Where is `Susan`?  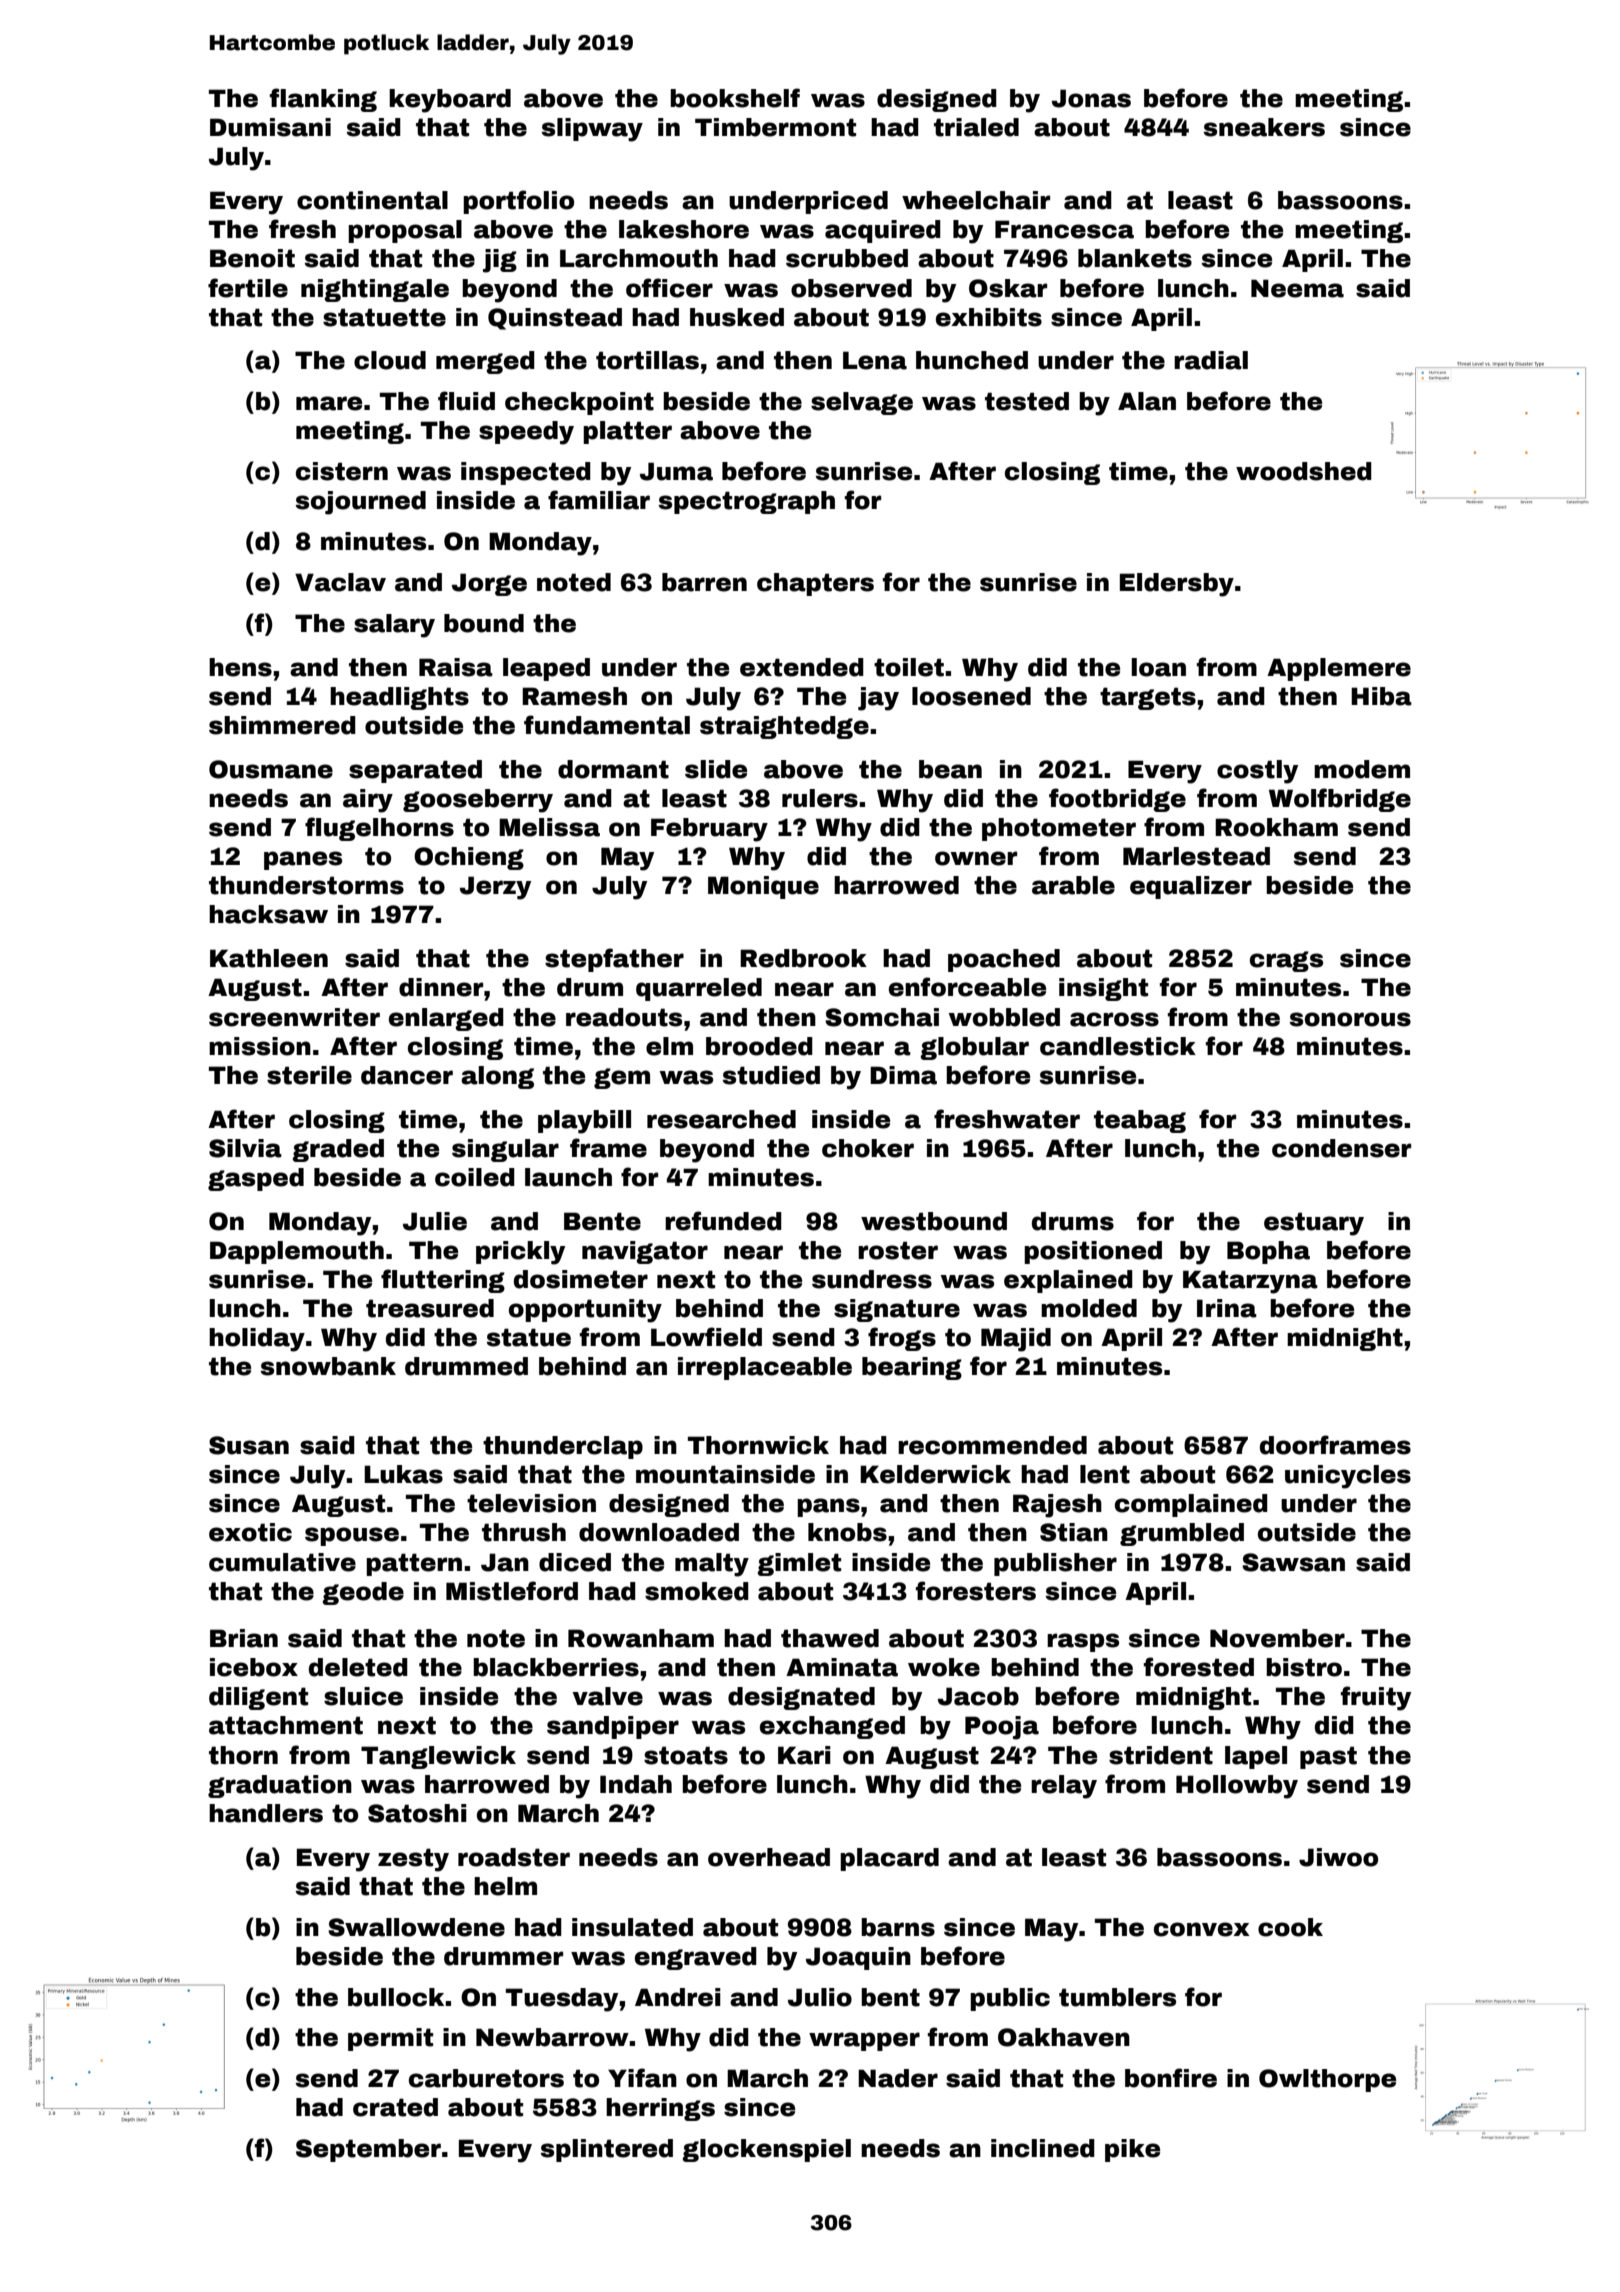
Susan is located at coordinates (249, 1445).
